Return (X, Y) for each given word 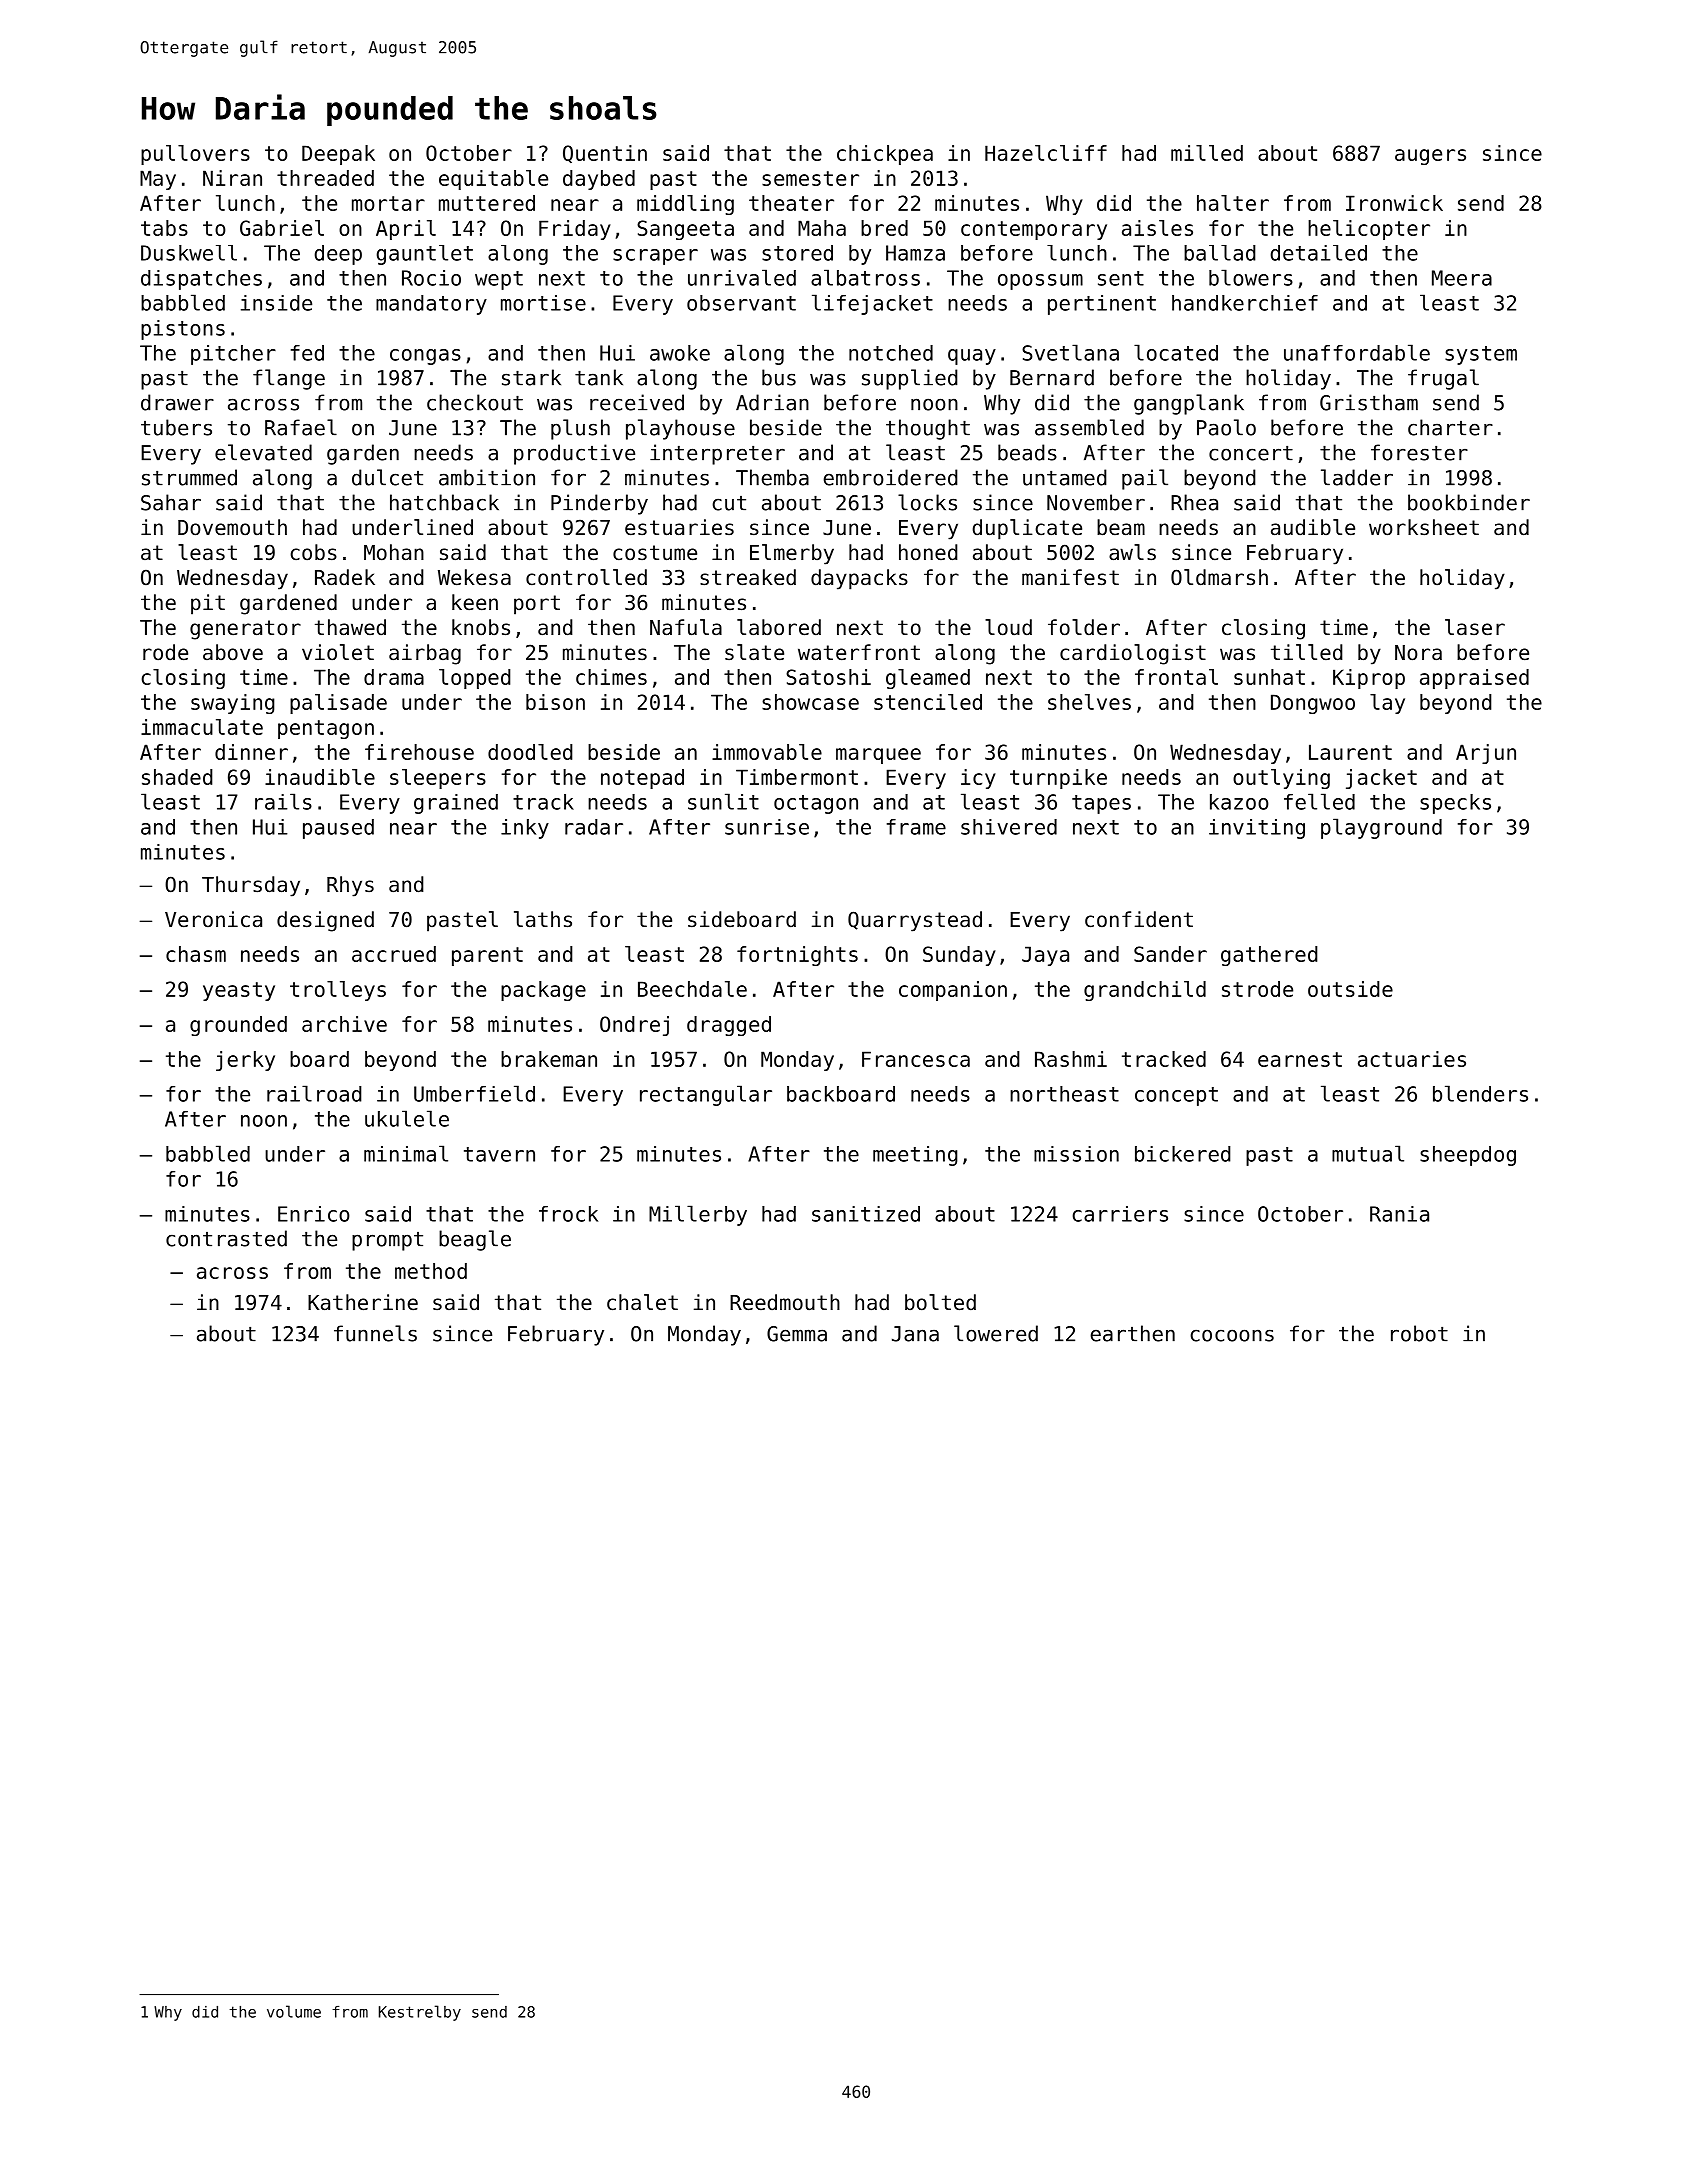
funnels (375, 1333)
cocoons (1232, 1335)
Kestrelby (420, 2013)
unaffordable (1357, 352)
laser (1475, 627)
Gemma (797, 1334)
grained (456, 804)
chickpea (885, 155)
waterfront (859, 652)
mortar (388, 203)
